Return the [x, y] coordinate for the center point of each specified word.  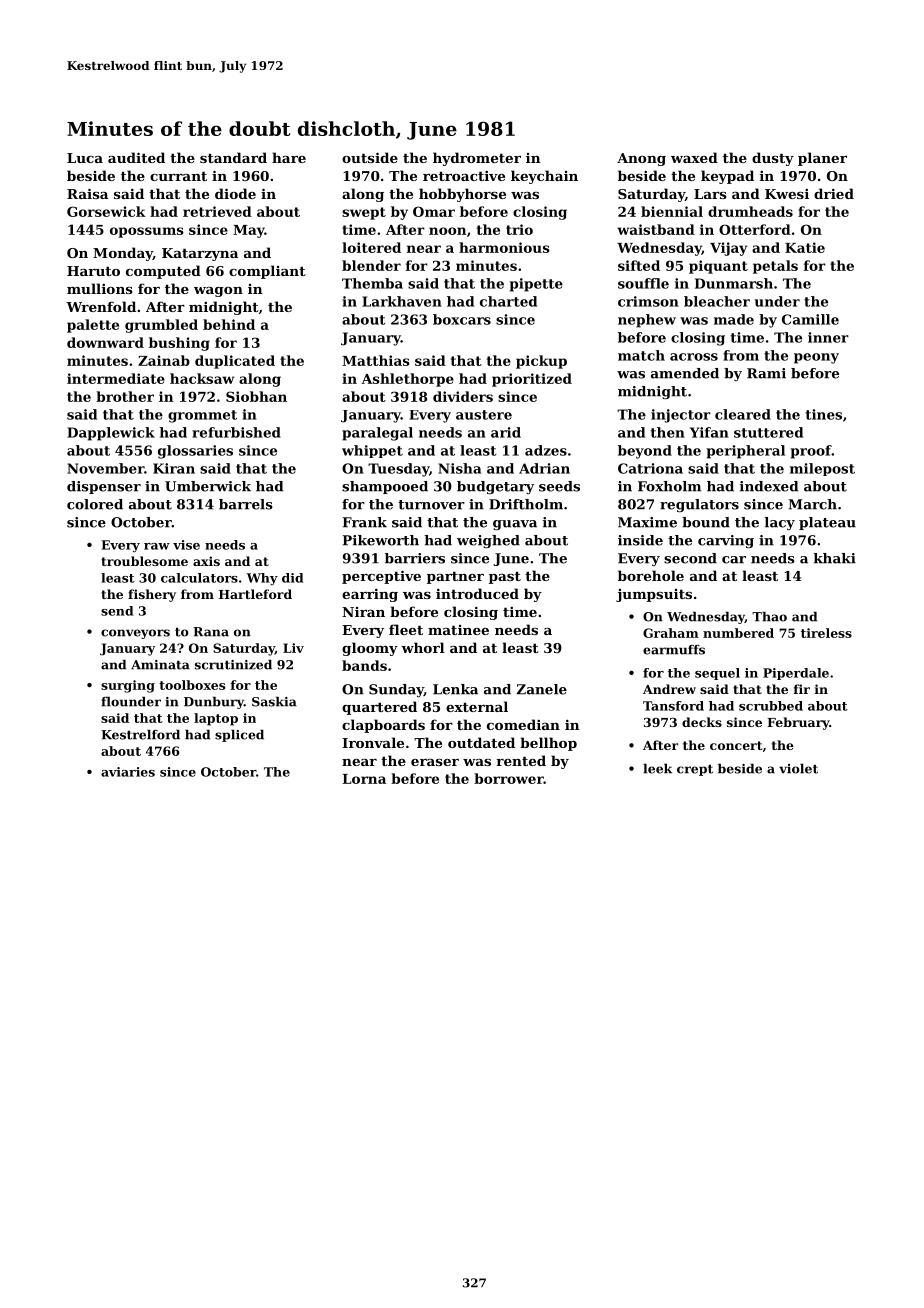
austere [484, 415]
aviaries [128, 772]
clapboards [383, 726]
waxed [694, 157]
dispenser [104, 487]
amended [685, 373]
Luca [85, 158]
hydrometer [477, 159]
